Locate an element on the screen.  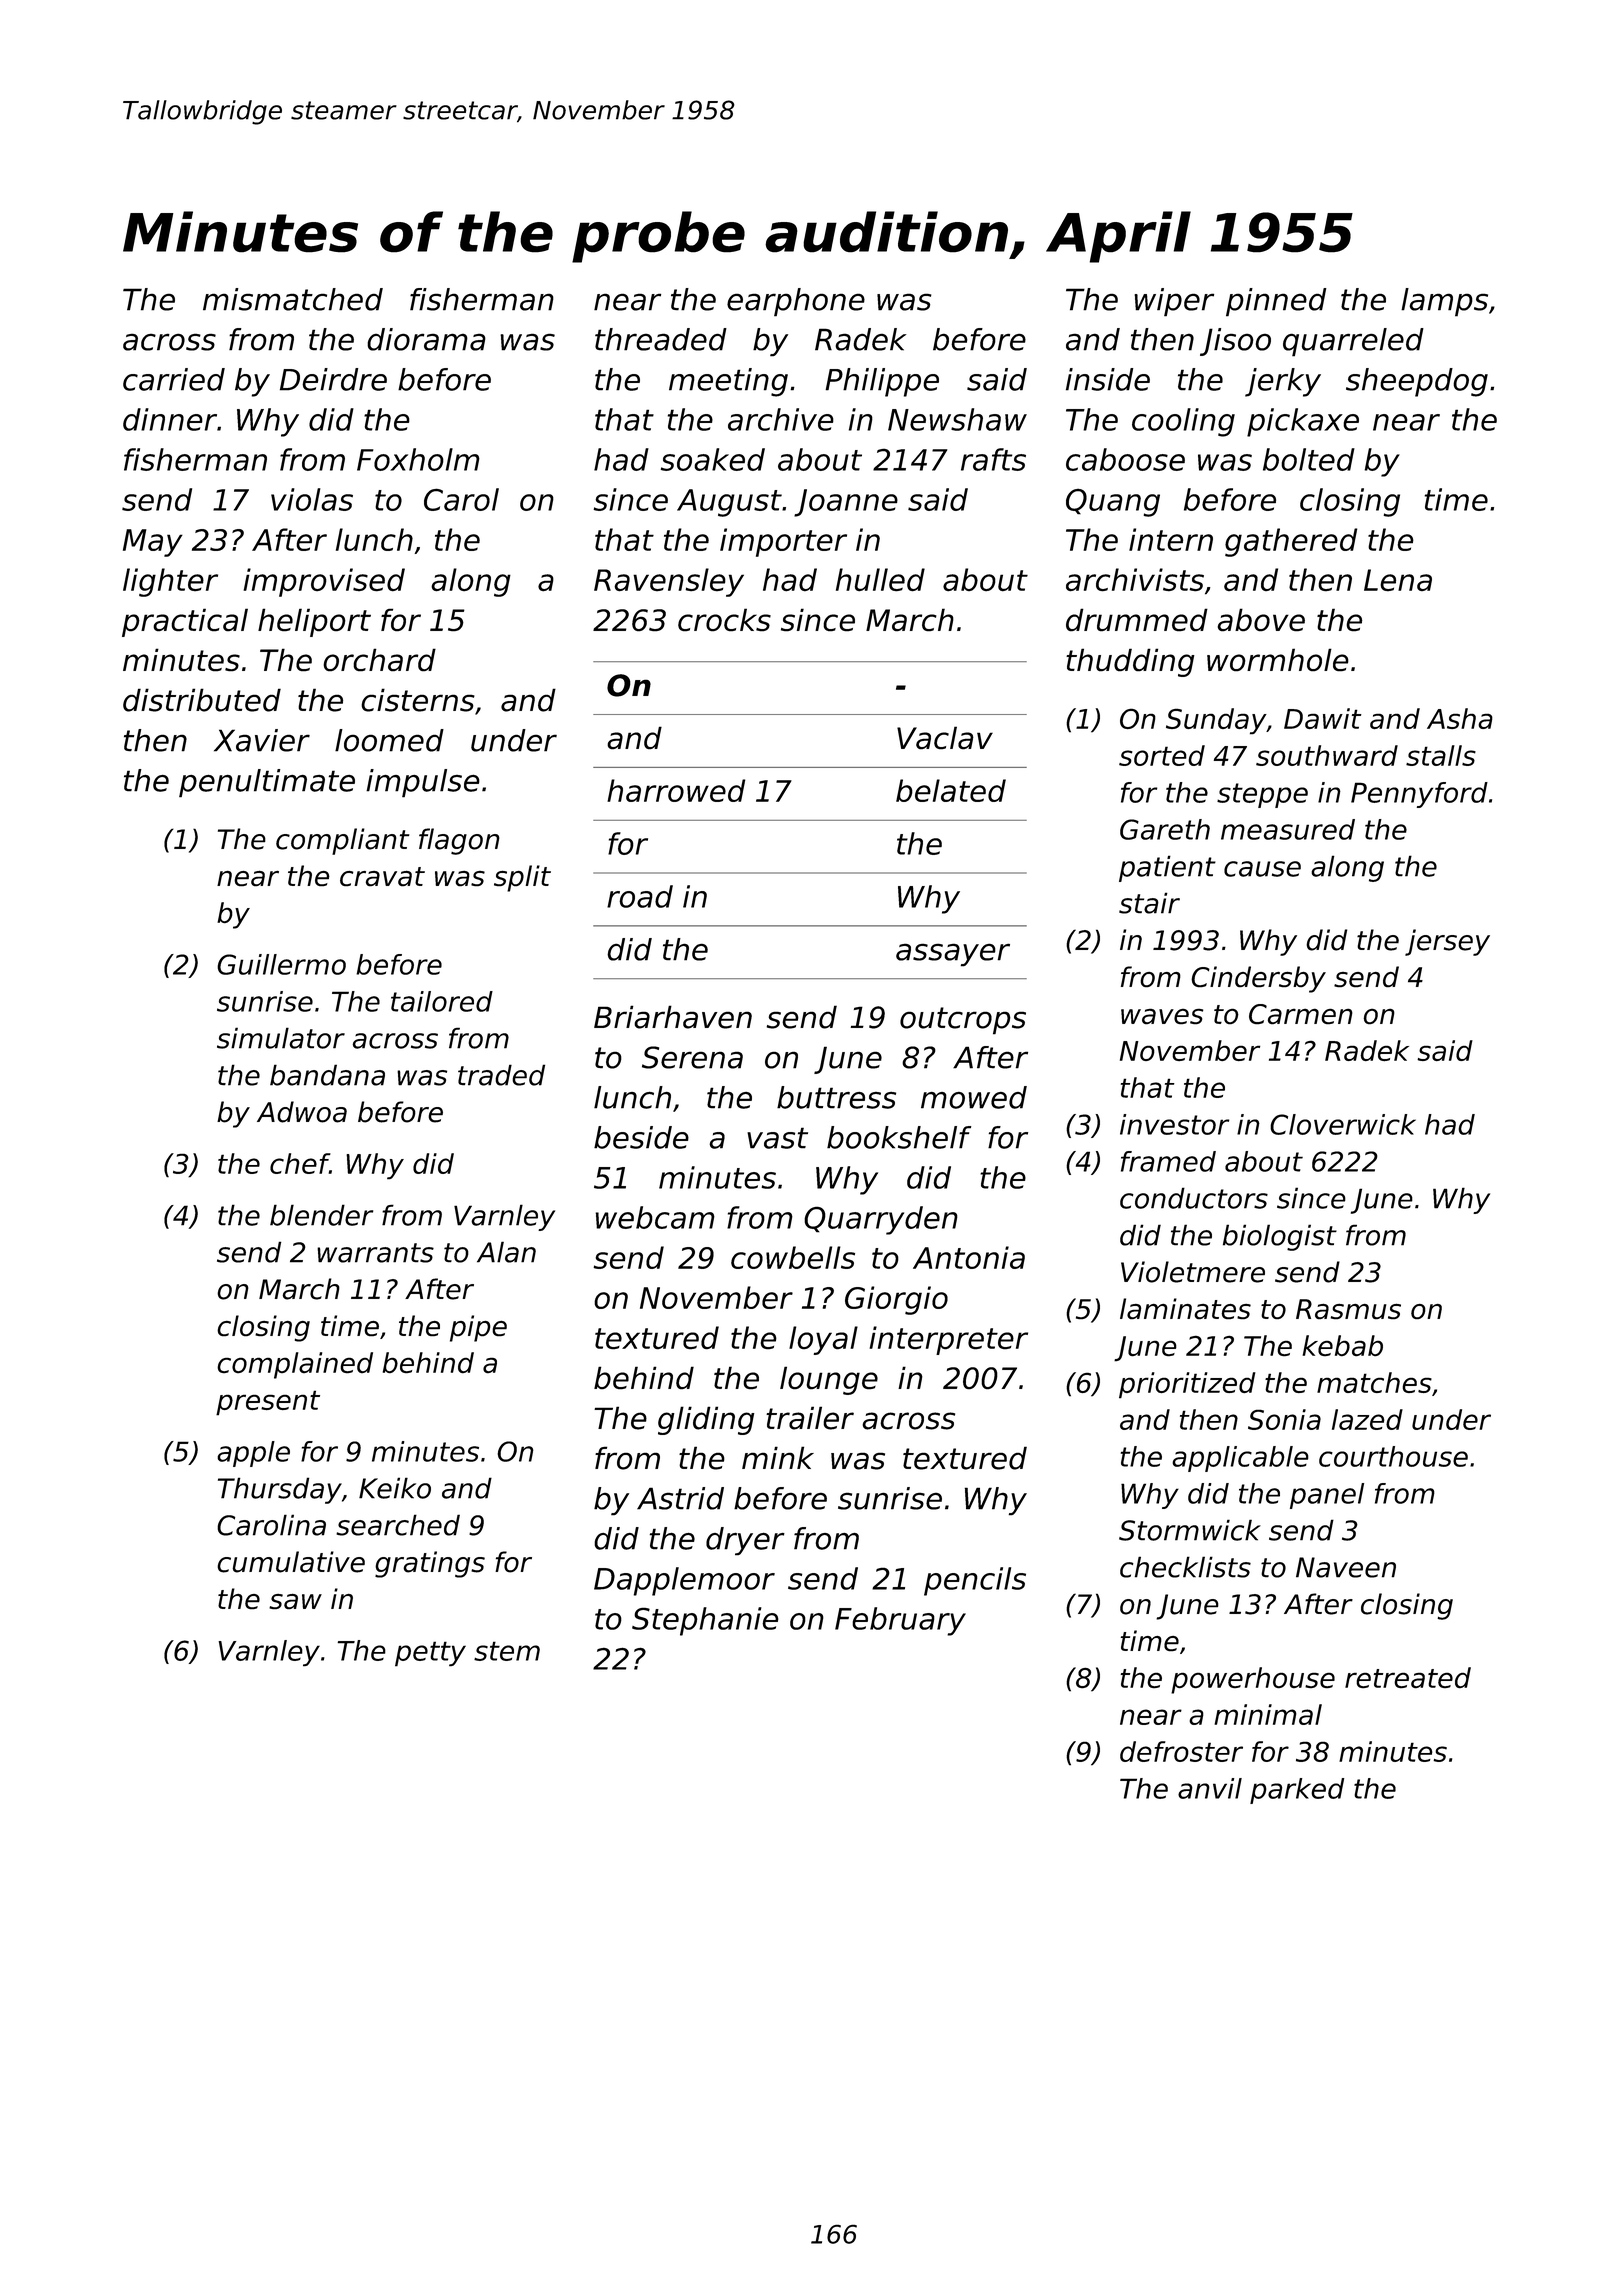
distributed is located at coordinates (202, 700).
